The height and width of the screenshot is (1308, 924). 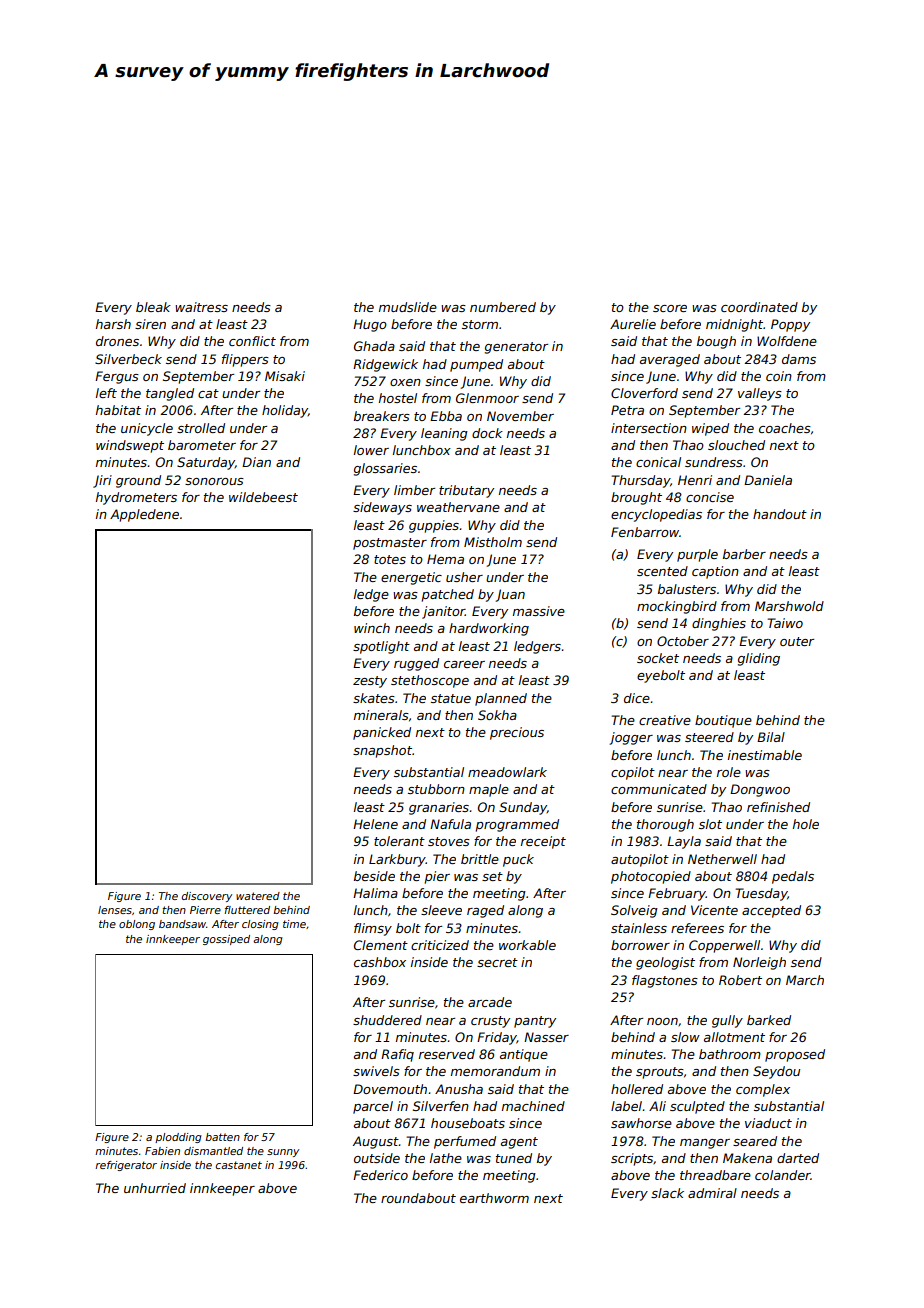 What do you see at coordinates (370, 325) in the screenshot?
I see `Hugo` at bounding box center [370, 325].
